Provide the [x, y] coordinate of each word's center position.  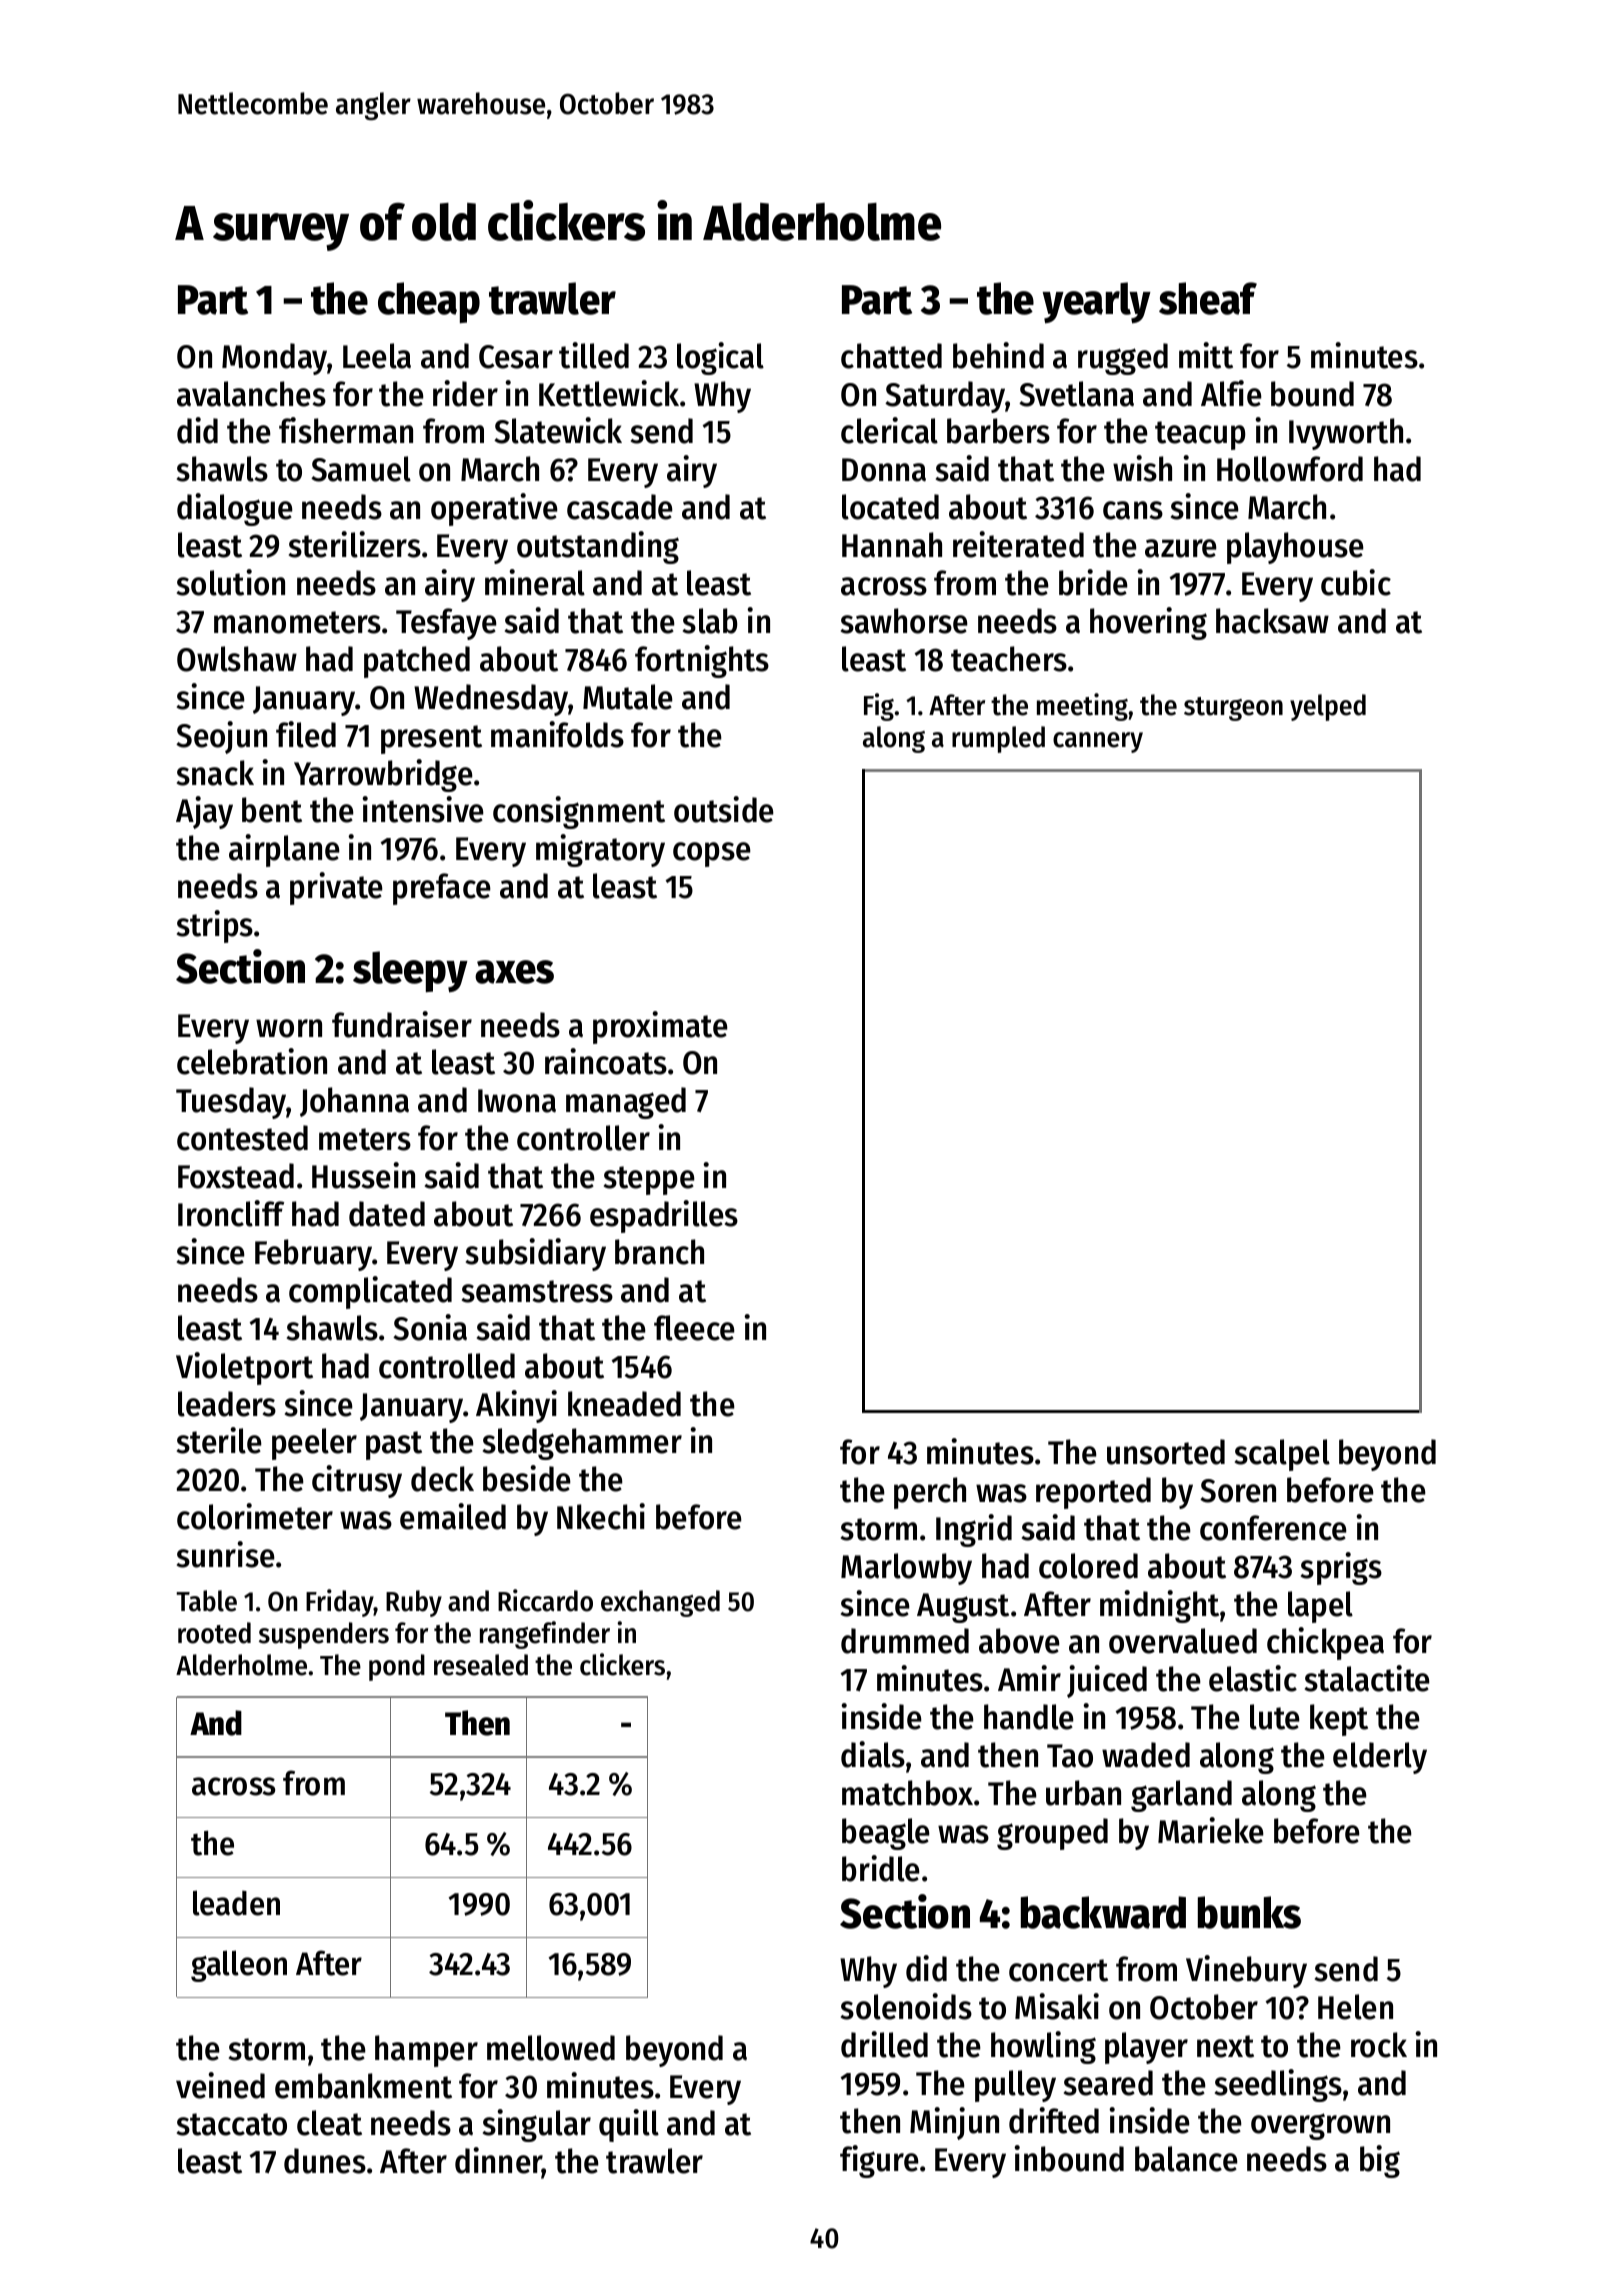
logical [720, 358]
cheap [429, 302]
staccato [232, 2124]
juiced [1107, 1681]
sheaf [1208, 298]
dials [873, 1754]
